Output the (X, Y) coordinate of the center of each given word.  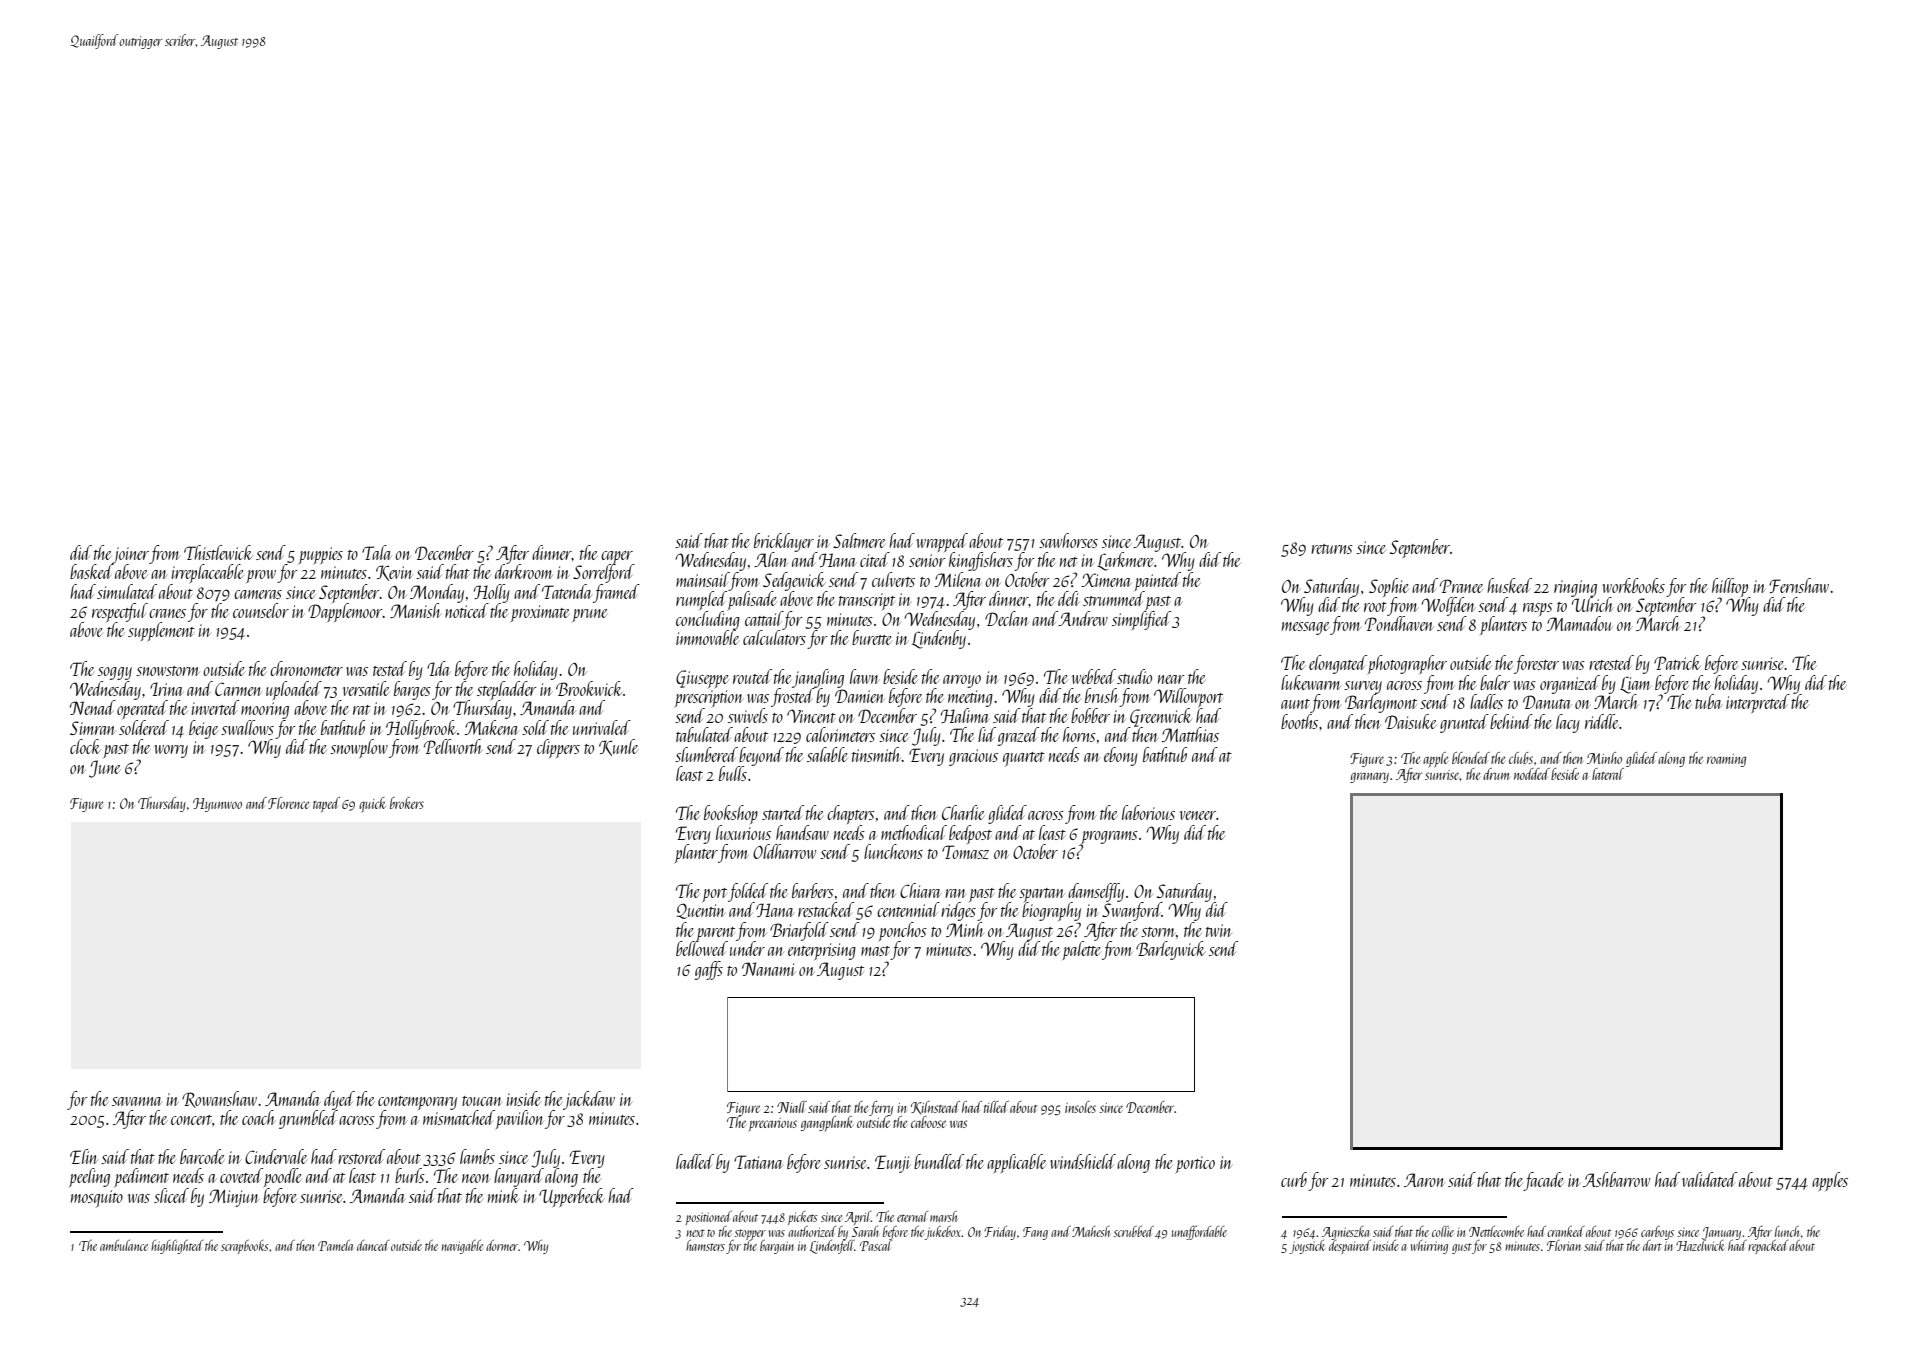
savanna (137, 1101)
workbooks (1633, 585)
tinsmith (877, 754)
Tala (377, 552)
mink (504, 1195)
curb (1294, 1179)
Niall (792, 1107)
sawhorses (1068, 540)
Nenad (93, 707)
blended (1471, 758)
